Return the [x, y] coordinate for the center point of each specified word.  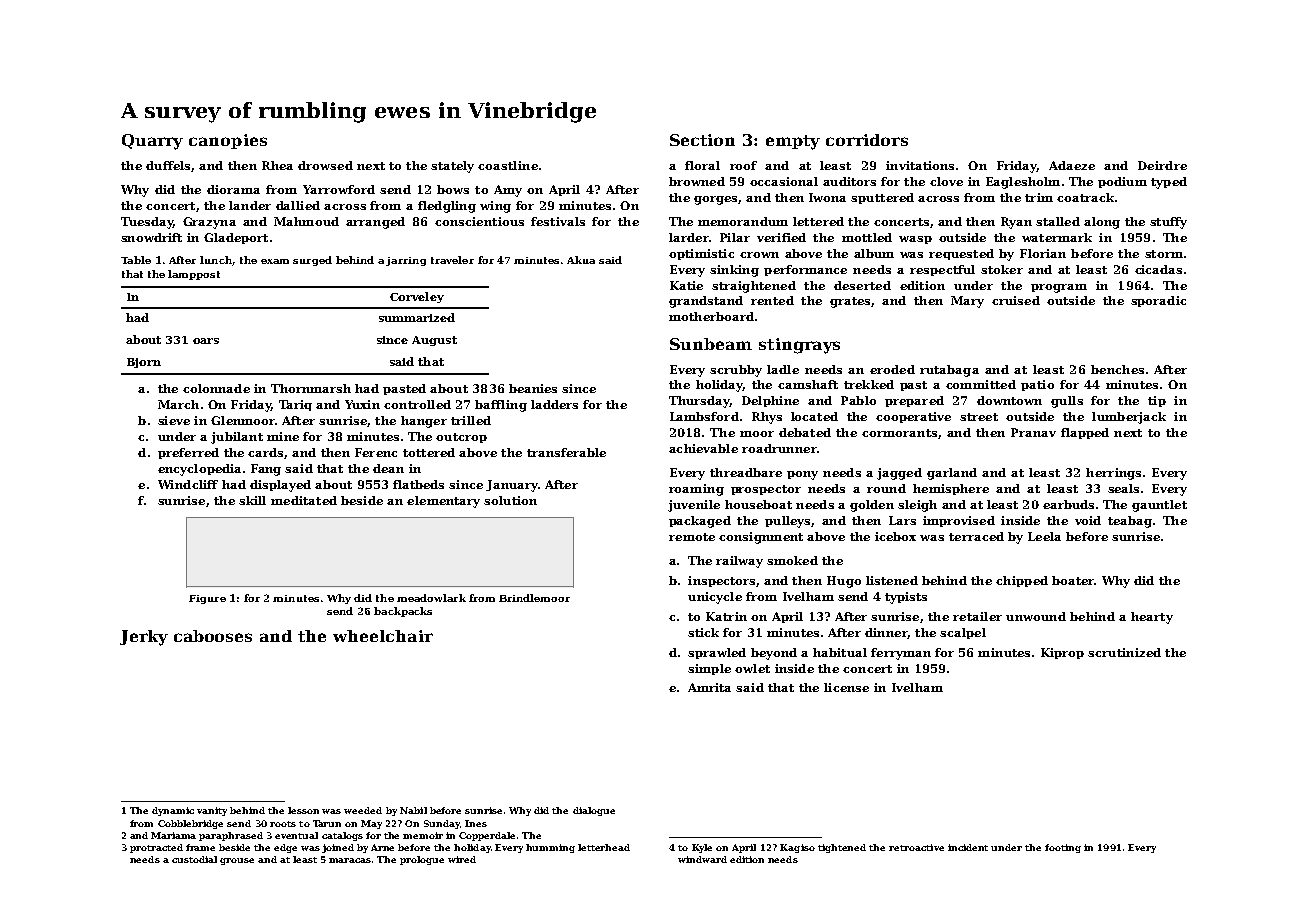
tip [1157, 401]
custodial [194, 859]
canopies [228, 141]
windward [702, 859]
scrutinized [1124, 652]
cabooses [213, 636]
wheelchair [383, 636]
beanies [533, 388]
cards [265, 452]
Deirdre [1162, 165]
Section [702, 140]
